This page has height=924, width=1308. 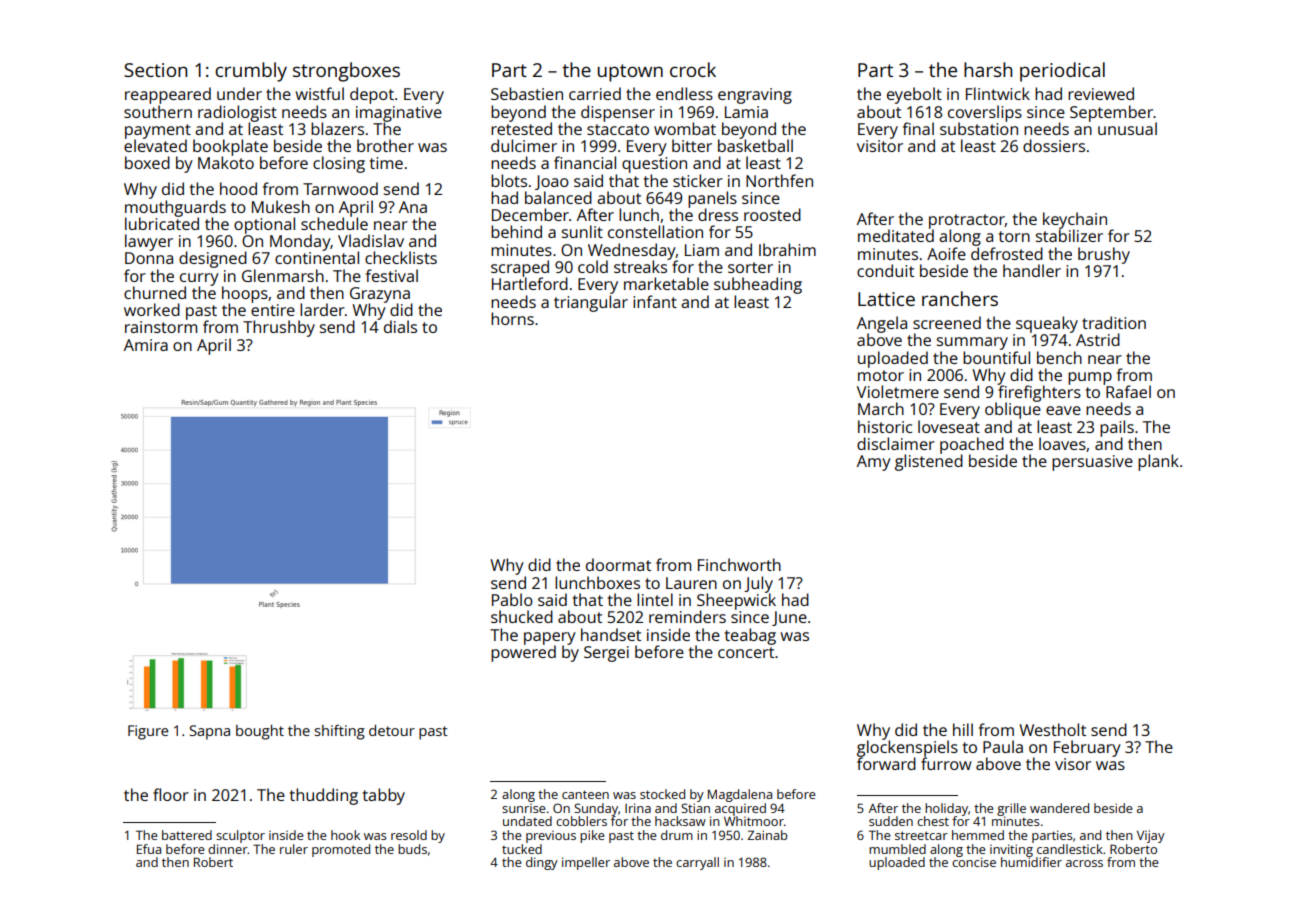 I want to click on Efua, so click(x=149, y=849).
